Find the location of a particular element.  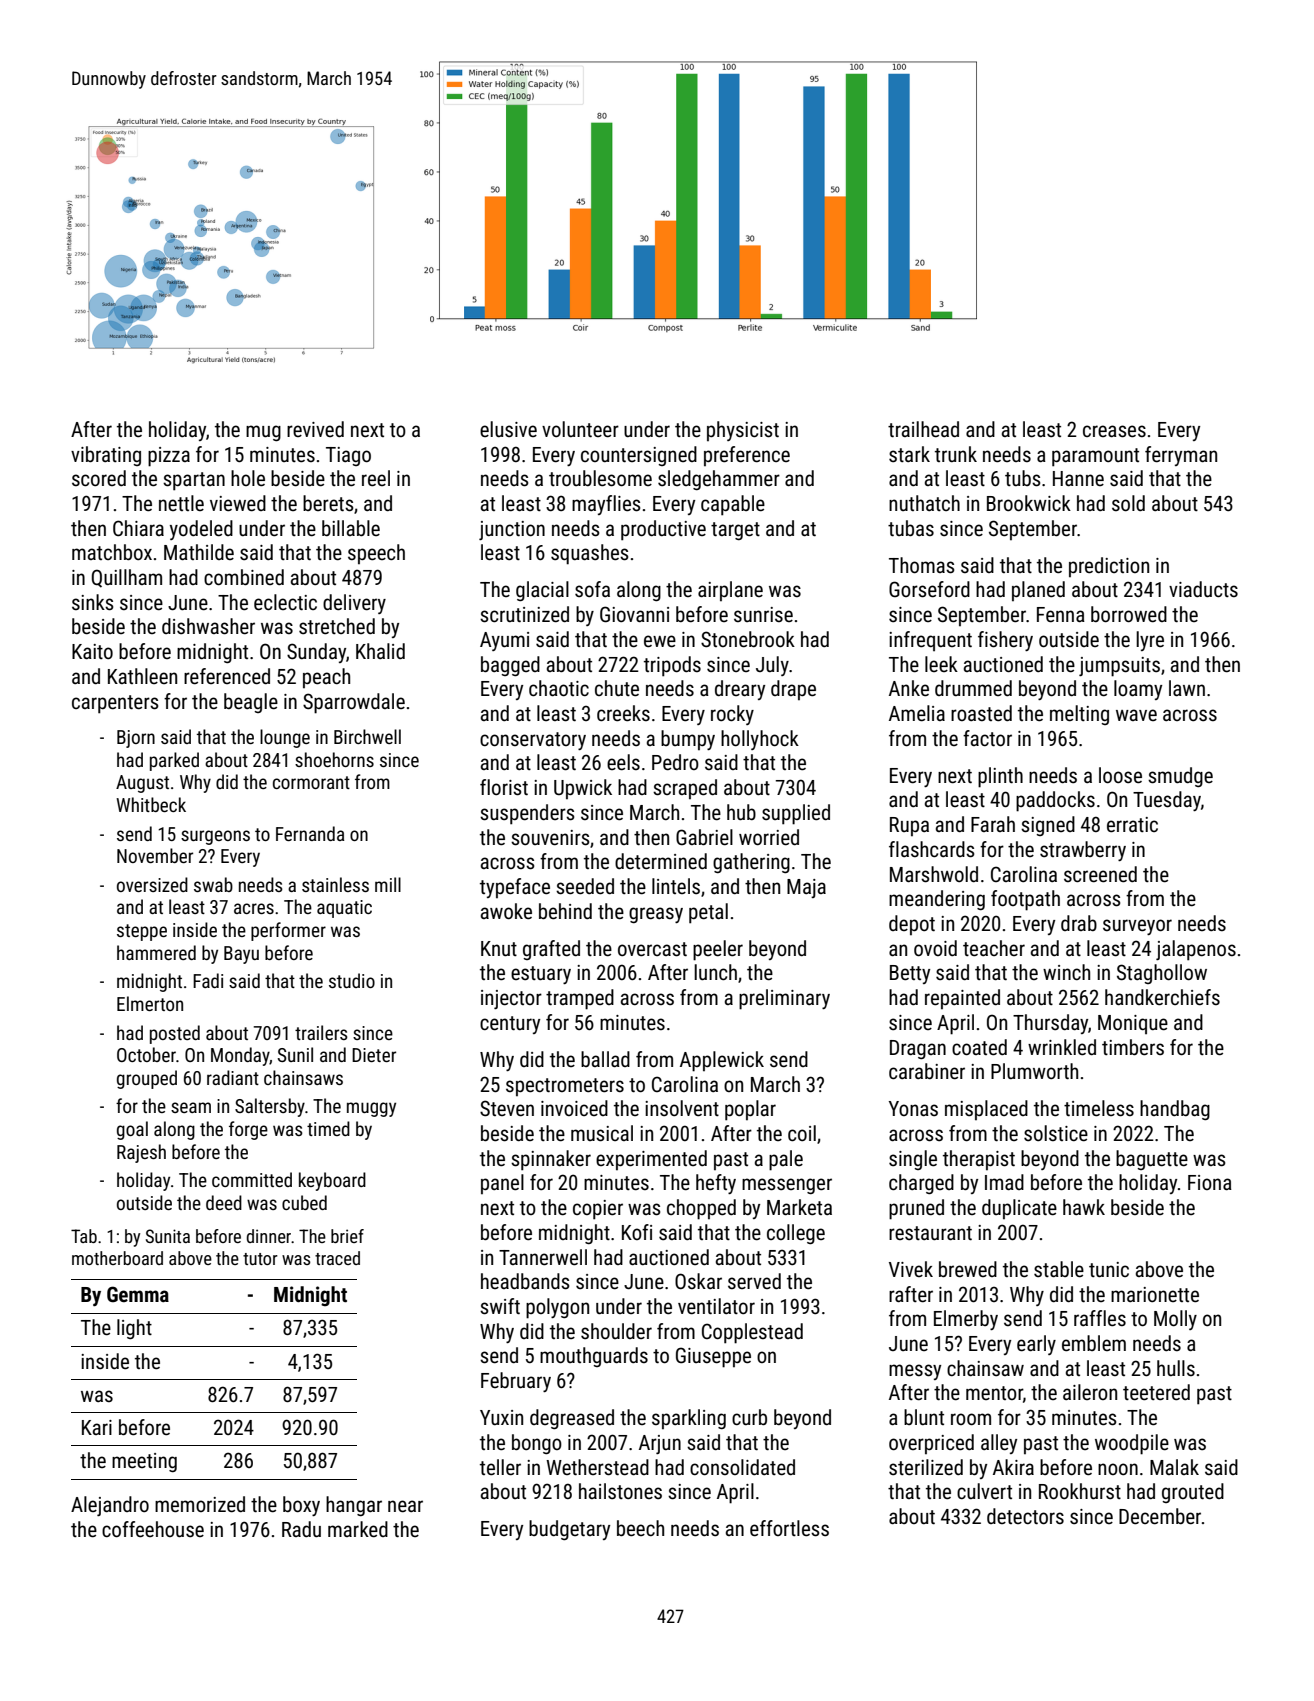

repainted is located at coordinates (962, 999).
